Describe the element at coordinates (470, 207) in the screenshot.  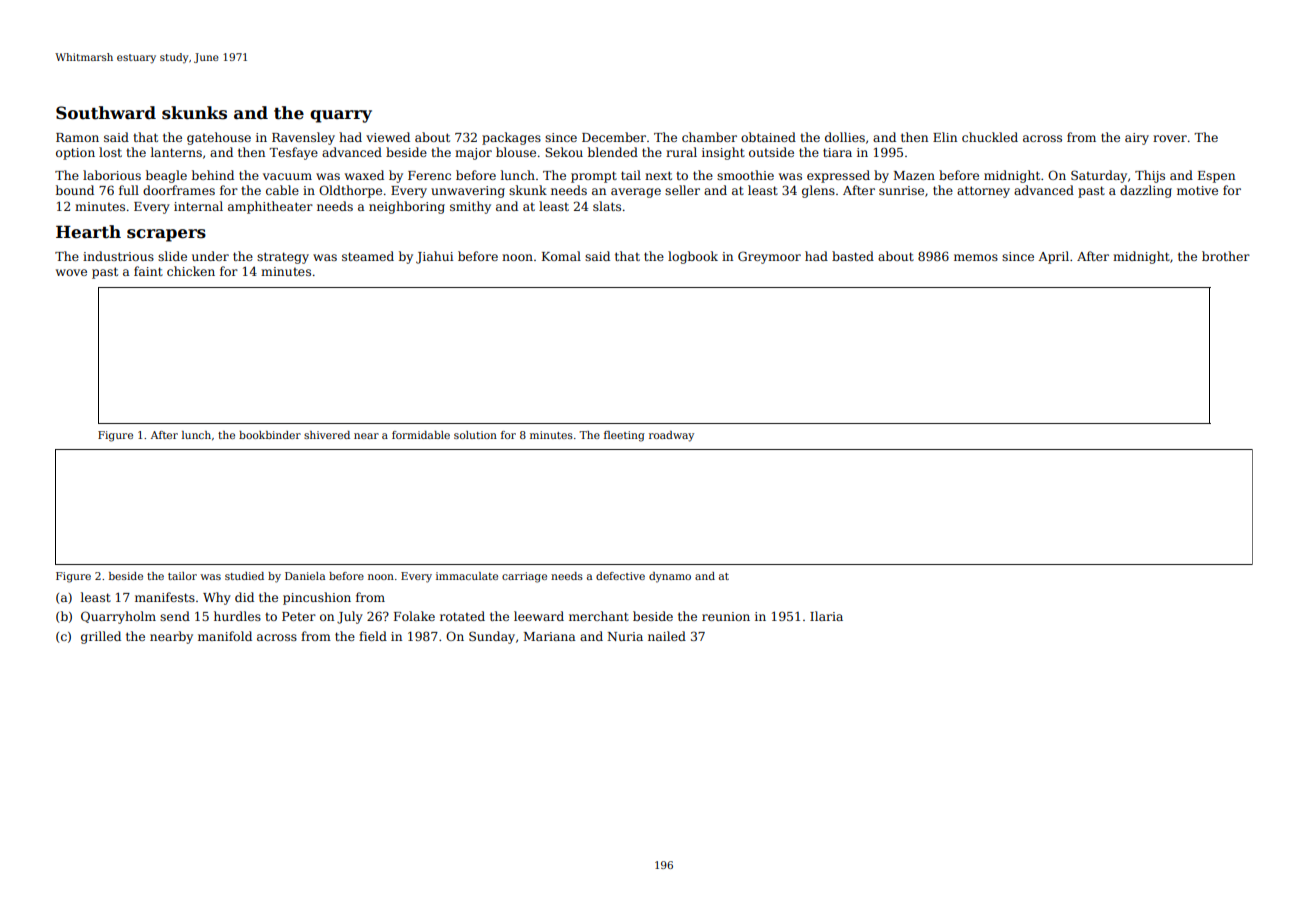
I see `smithy` at that location.
